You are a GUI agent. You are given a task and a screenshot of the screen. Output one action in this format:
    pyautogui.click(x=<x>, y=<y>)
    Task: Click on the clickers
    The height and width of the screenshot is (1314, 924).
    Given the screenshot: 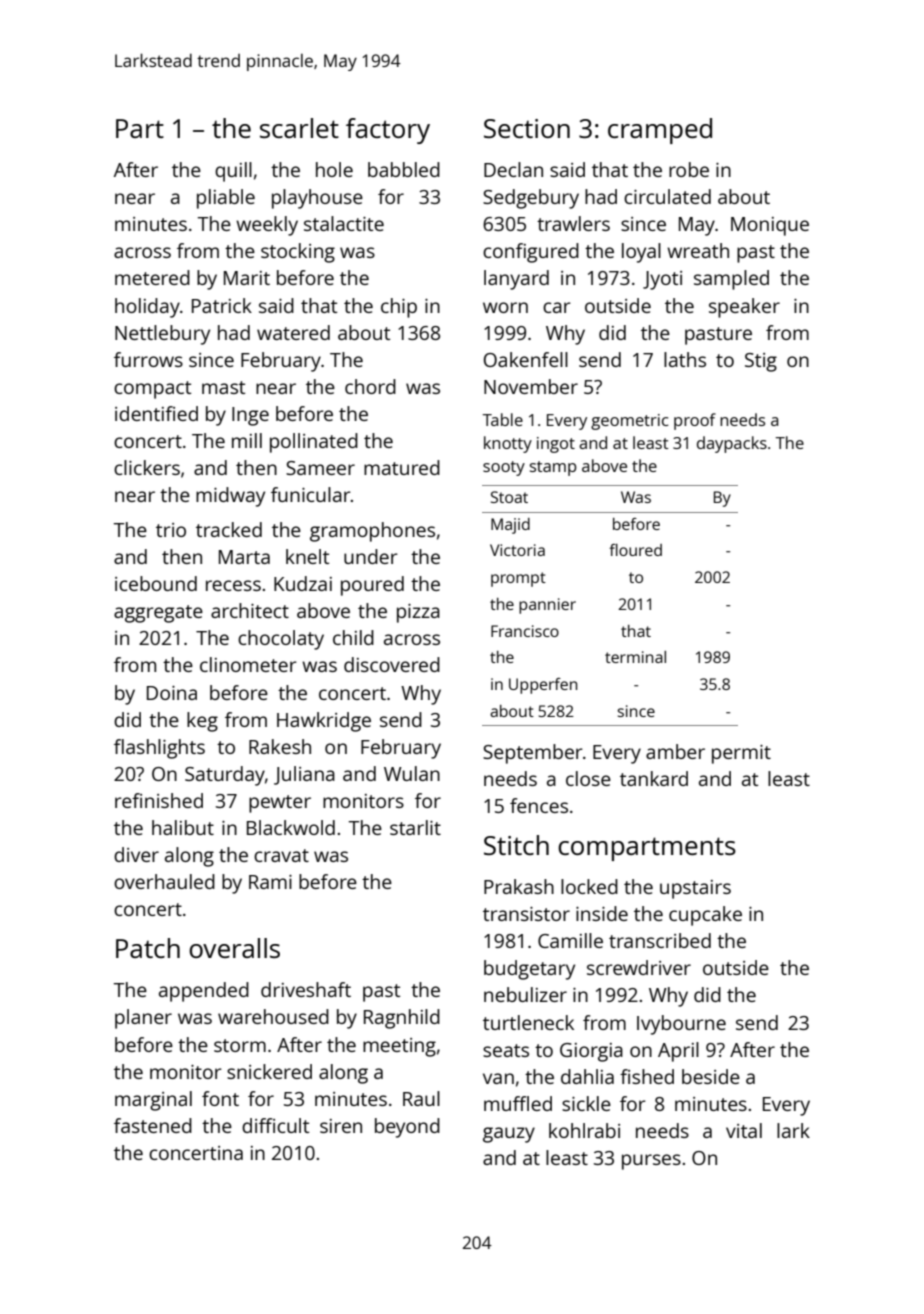 What is the action you would take?
    pyautogui.click(x=147, y=467)
